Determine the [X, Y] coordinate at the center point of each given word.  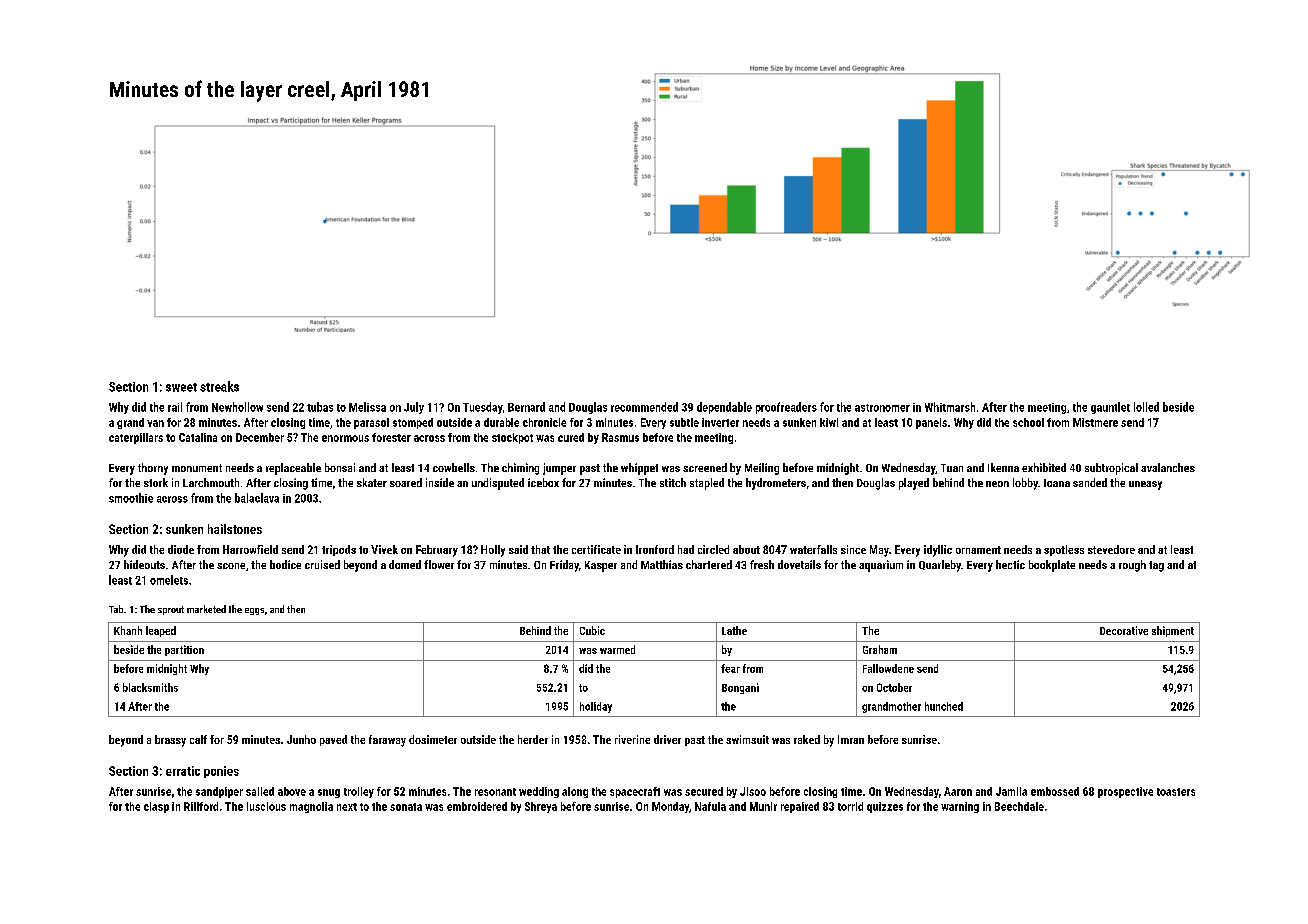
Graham [880, 649]
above [292, 791]
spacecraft [635, 792]
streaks [219, 386]
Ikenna [1003, 467]
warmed [617, 649]
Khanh [128, 630]
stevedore [1111, 549]
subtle [684, 422]
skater [372, 482]
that [540, 549]
